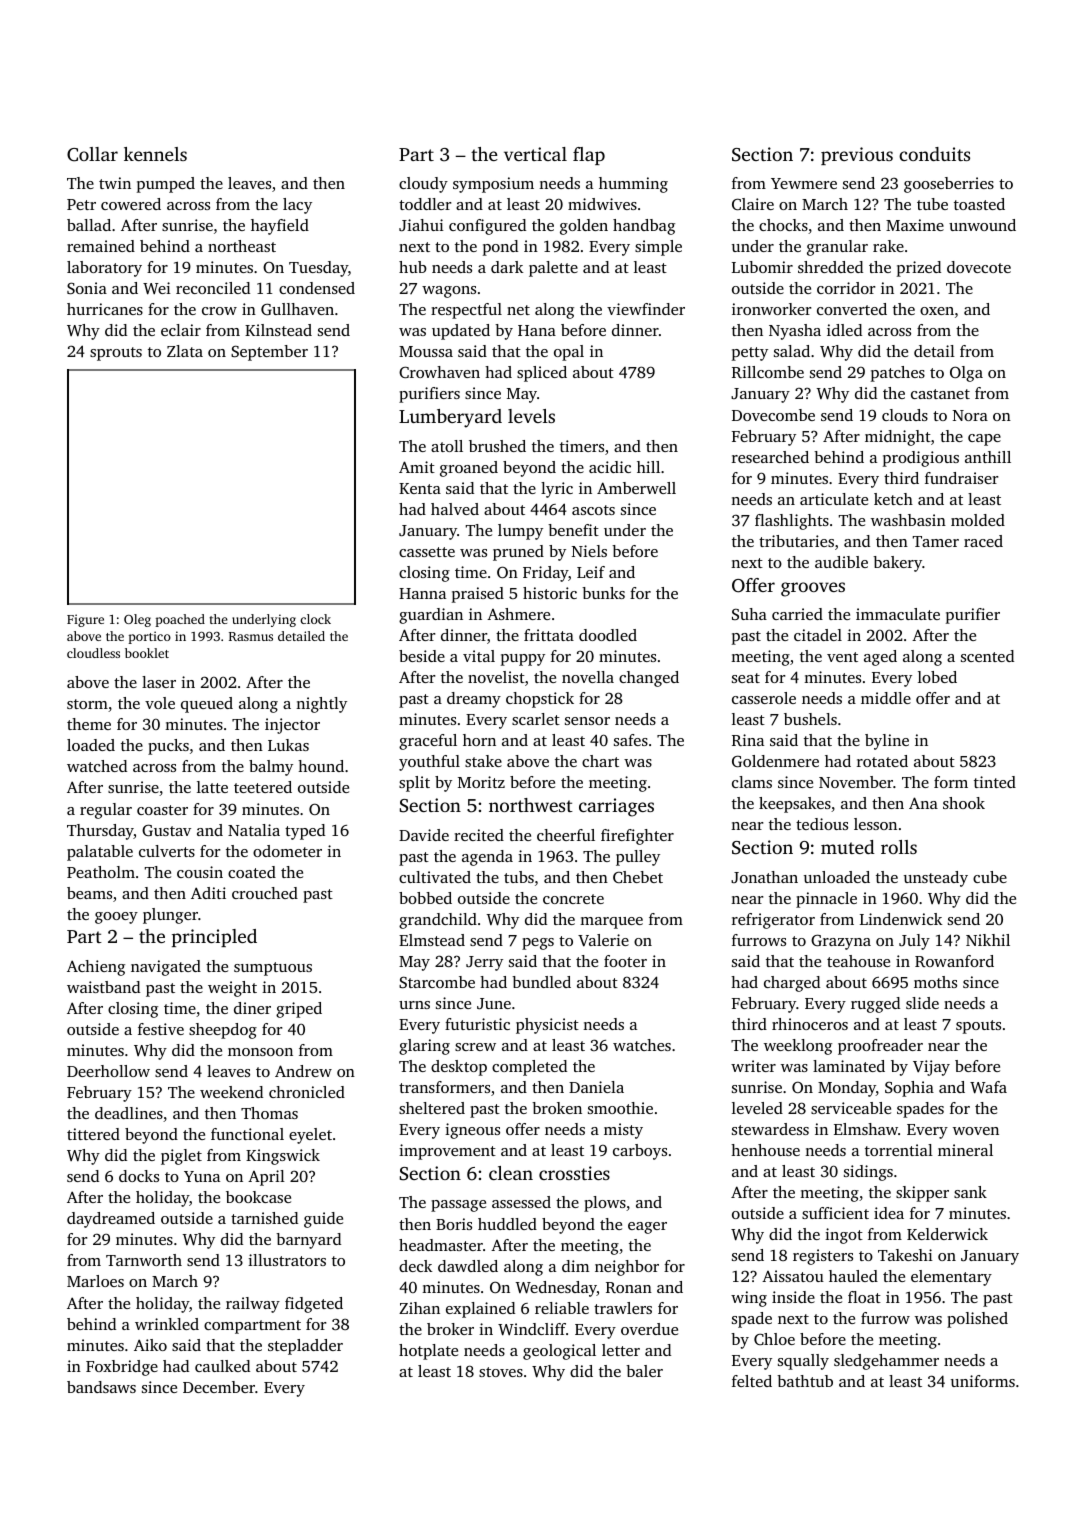  What do you see at coordinates (161, 1029) in the document?
I see `festive` at bounding box center [161, 1029].
